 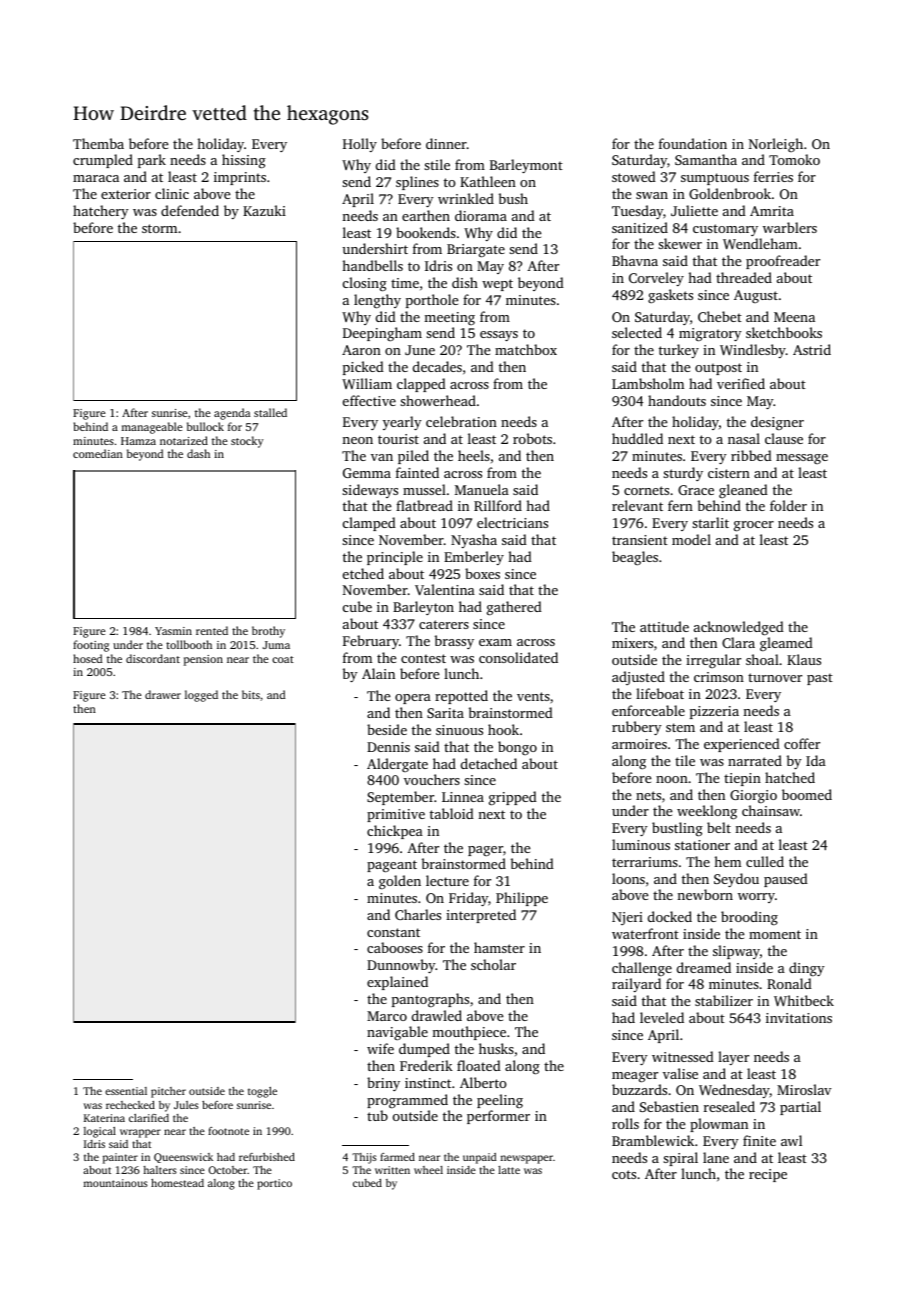 I want to click on hissing, so click(x=244, y=161).
